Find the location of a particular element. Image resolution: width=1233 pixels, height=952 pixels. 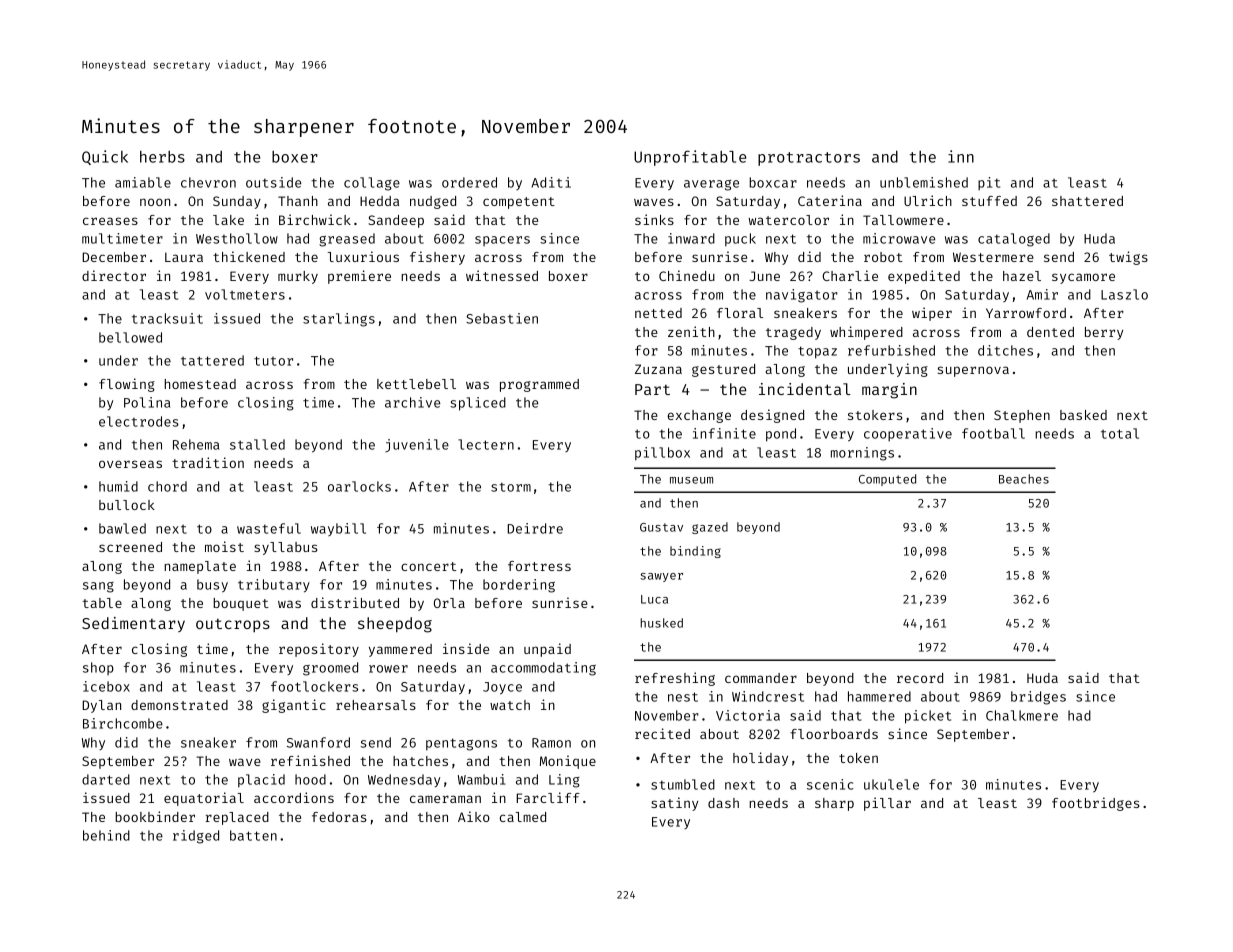

Laszlo is located at coordinates (1124, 294).
